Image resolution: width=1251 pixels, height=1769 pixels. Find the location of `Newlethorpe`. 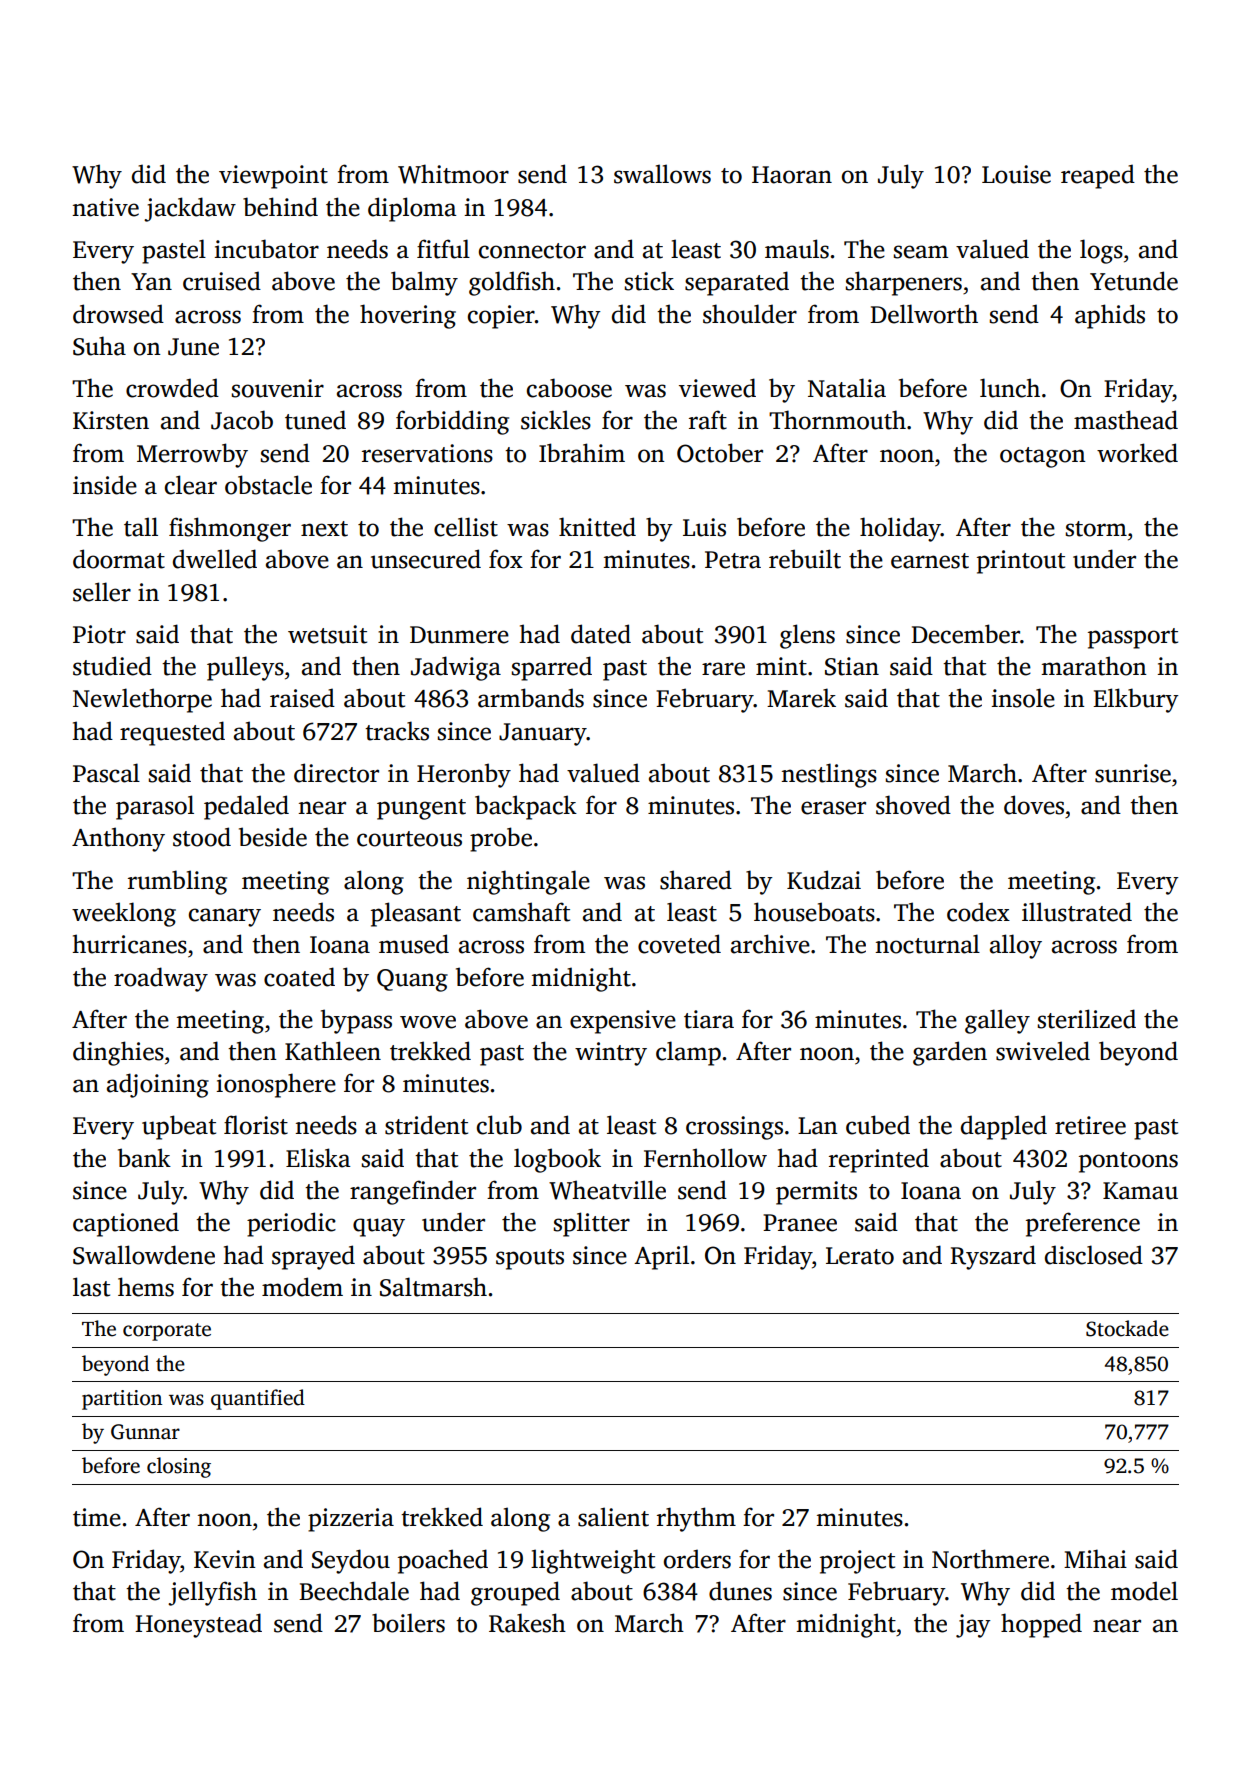

Newlethorpe is located at coordinates (142, 700).
